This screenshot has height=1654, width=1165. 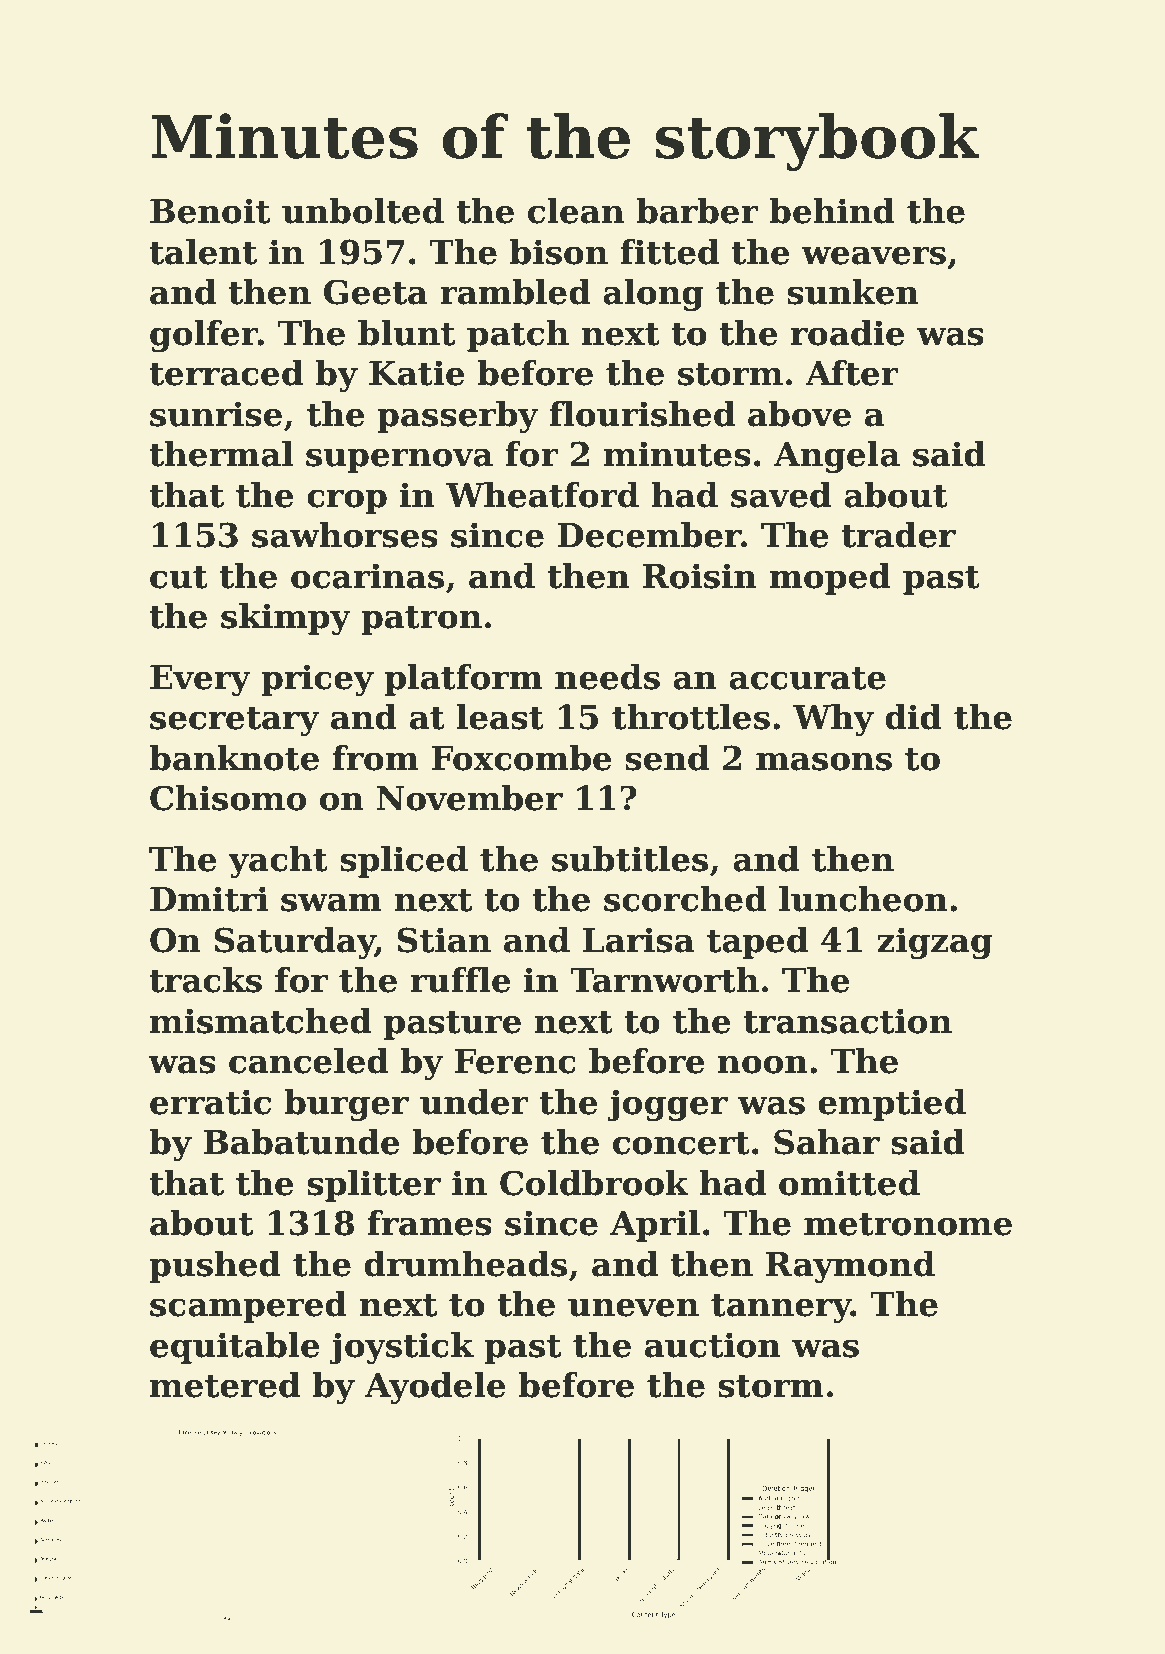 What do you see at coordinates (399, 460) in the screenshot?
I see `supernova` at bounding box center [399, 460].
